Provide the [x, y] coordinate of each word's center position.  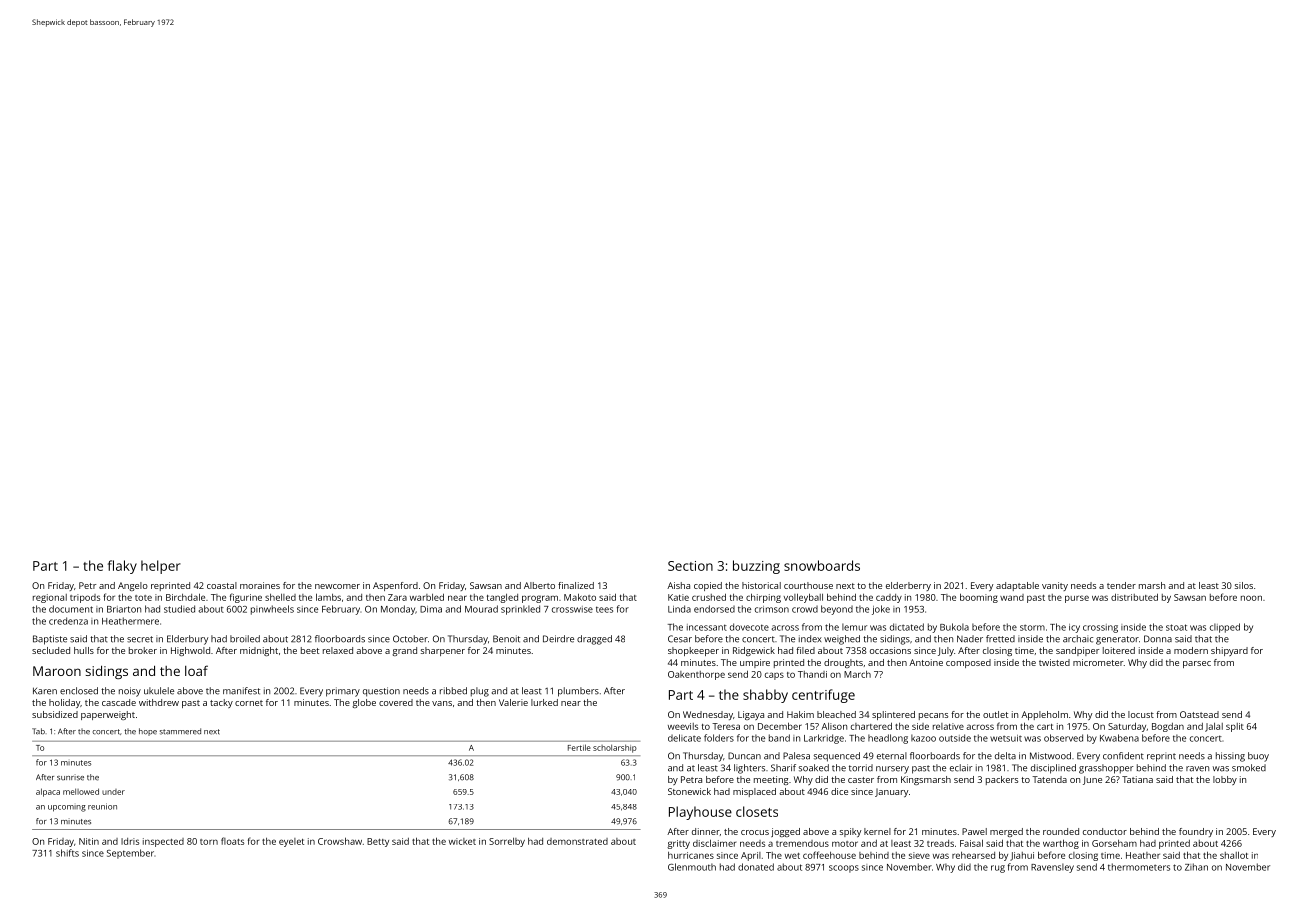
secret [140, 639]
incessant [707, 627]
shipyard [1229, 651]
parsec [1197, 664]
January [891, 792]
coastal [222, 585]
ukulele [159, 691]
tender [1121, 585]
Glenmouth [692, 867]
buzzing [756, 567]
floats [232, 841]
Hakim [800, 714]
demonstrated [577, 841]
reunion [102, 806]
